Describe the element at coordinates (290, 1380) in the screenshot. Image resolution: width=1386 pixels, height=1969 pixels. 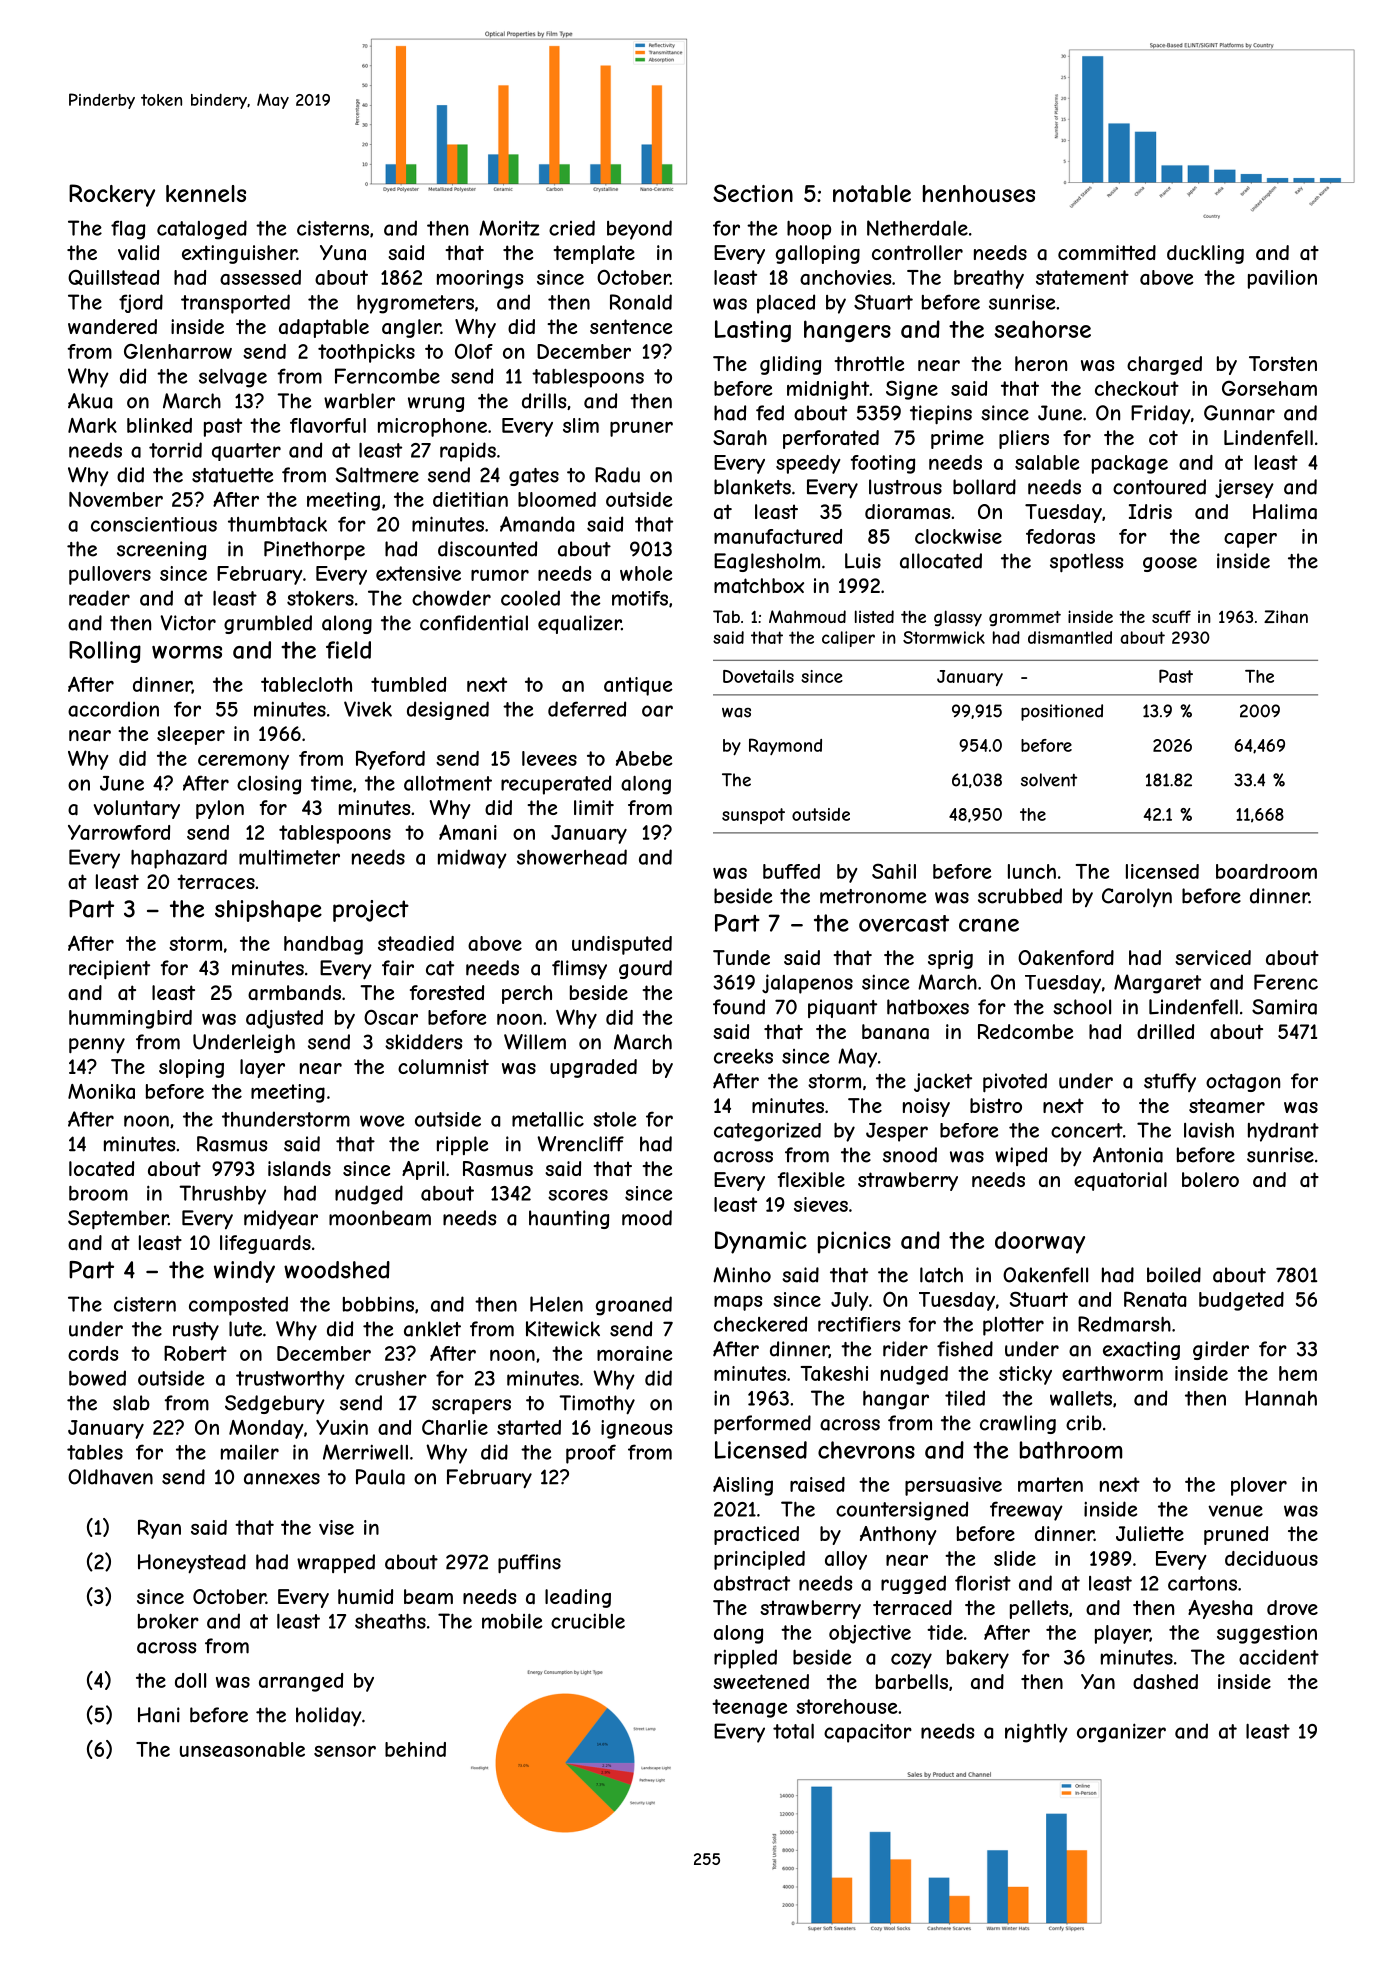
I see `trustworthy` at that location.
